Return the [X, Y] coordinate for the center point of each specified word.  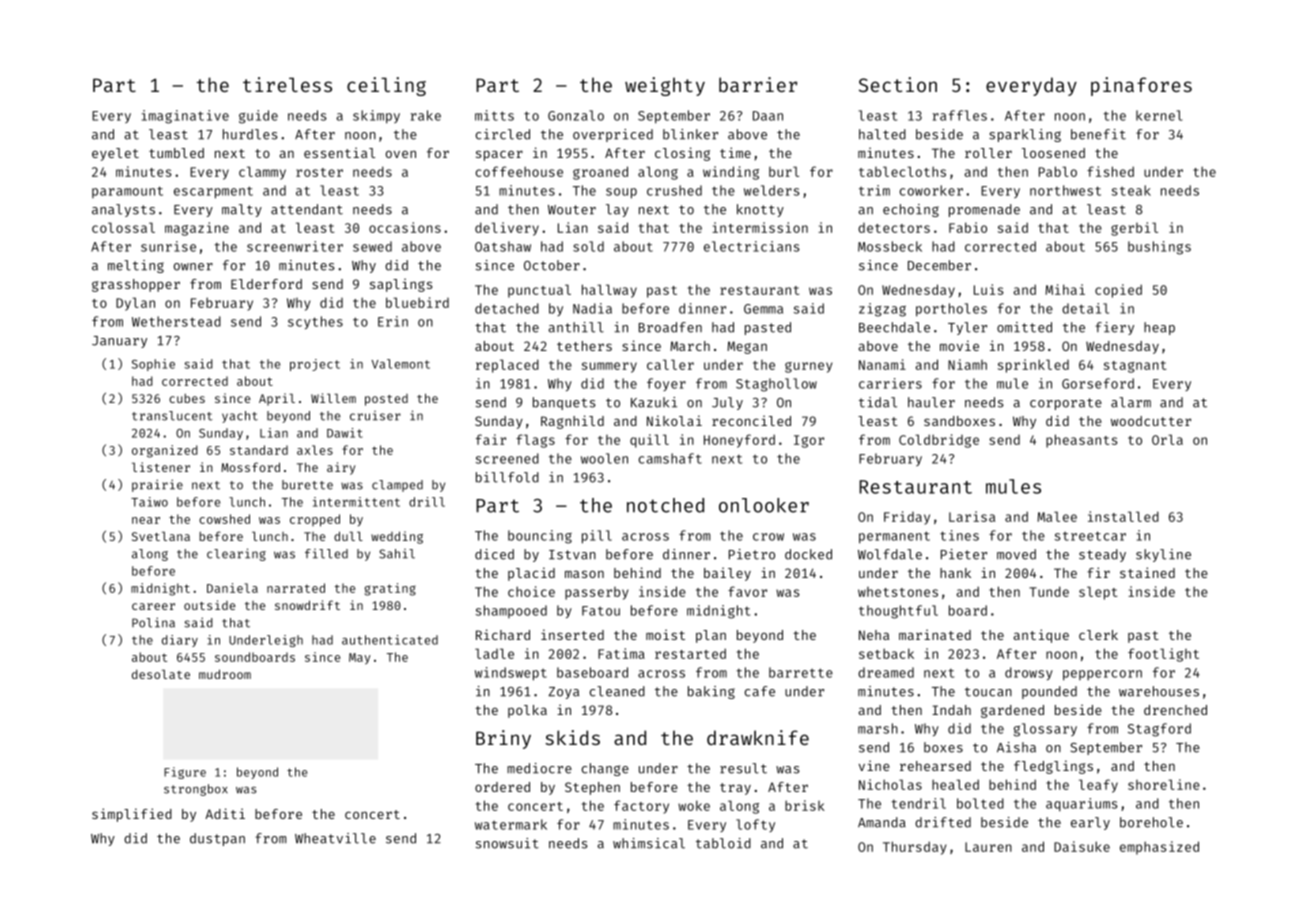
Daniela [232, 588]
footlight [1163, 655]
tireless [287, 84]
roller [988, 153]
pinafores [1141, 86]
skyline [1163, 555]
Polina [153, 622]
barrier [758, 84]
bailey [727, 574]
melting [136, 266]
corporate [1066, 404]
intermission [760, 227]
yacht [240, 417]
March [690, 346]
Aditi [225, 813]
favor [747, 591]
